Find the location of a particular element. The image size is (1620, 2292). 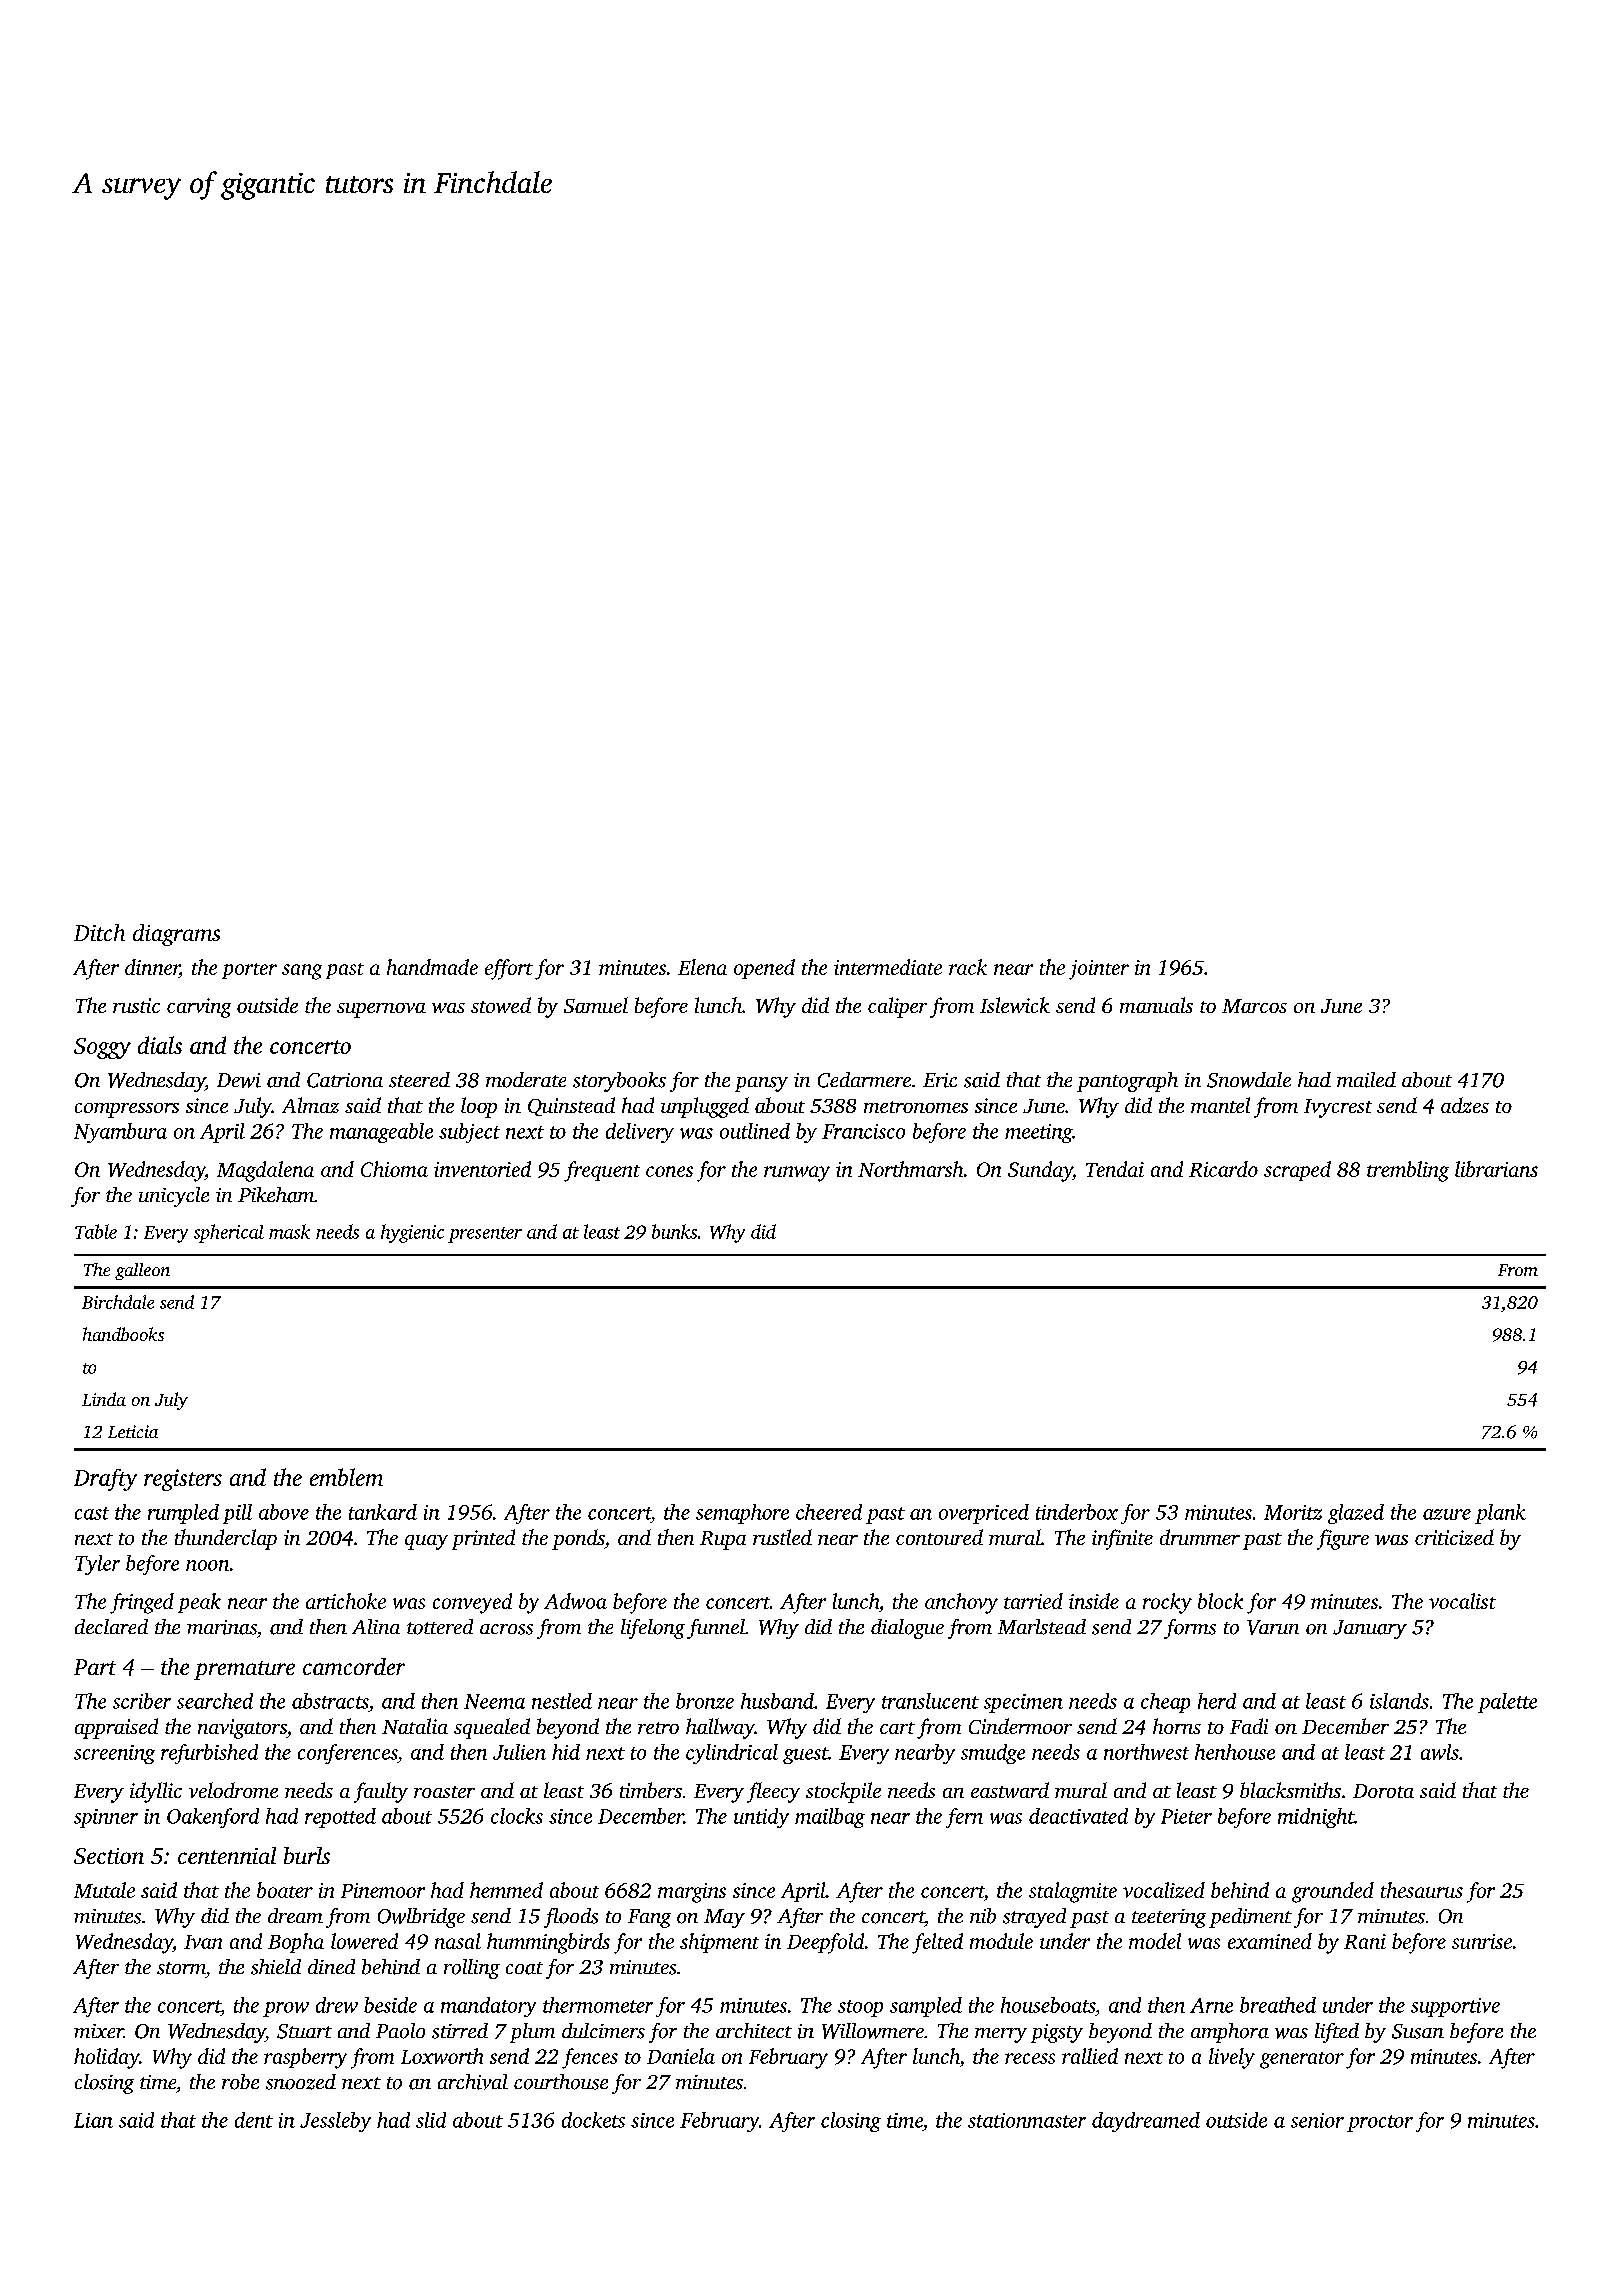

Ditch is located at coordinates (99, 932).
